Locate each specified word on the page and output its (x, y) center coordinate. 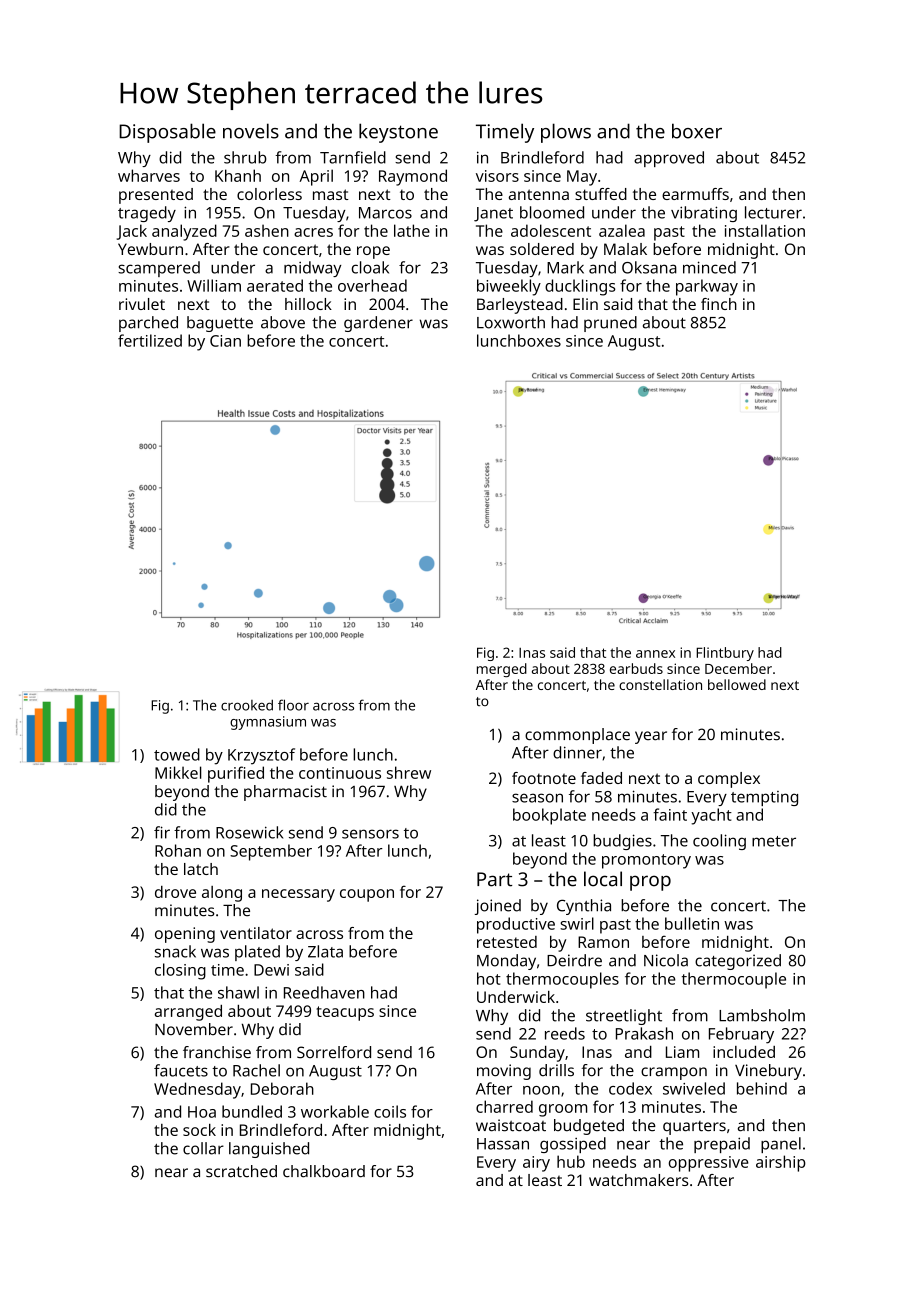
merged (502, 670)
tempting (764, 798)
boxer (697, 131)
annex (655, 654)
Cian (225, 341)
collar (203, 1148)
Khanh (238, 175)
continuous (340, 773)
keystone (398, 133)
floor (293, 705)
